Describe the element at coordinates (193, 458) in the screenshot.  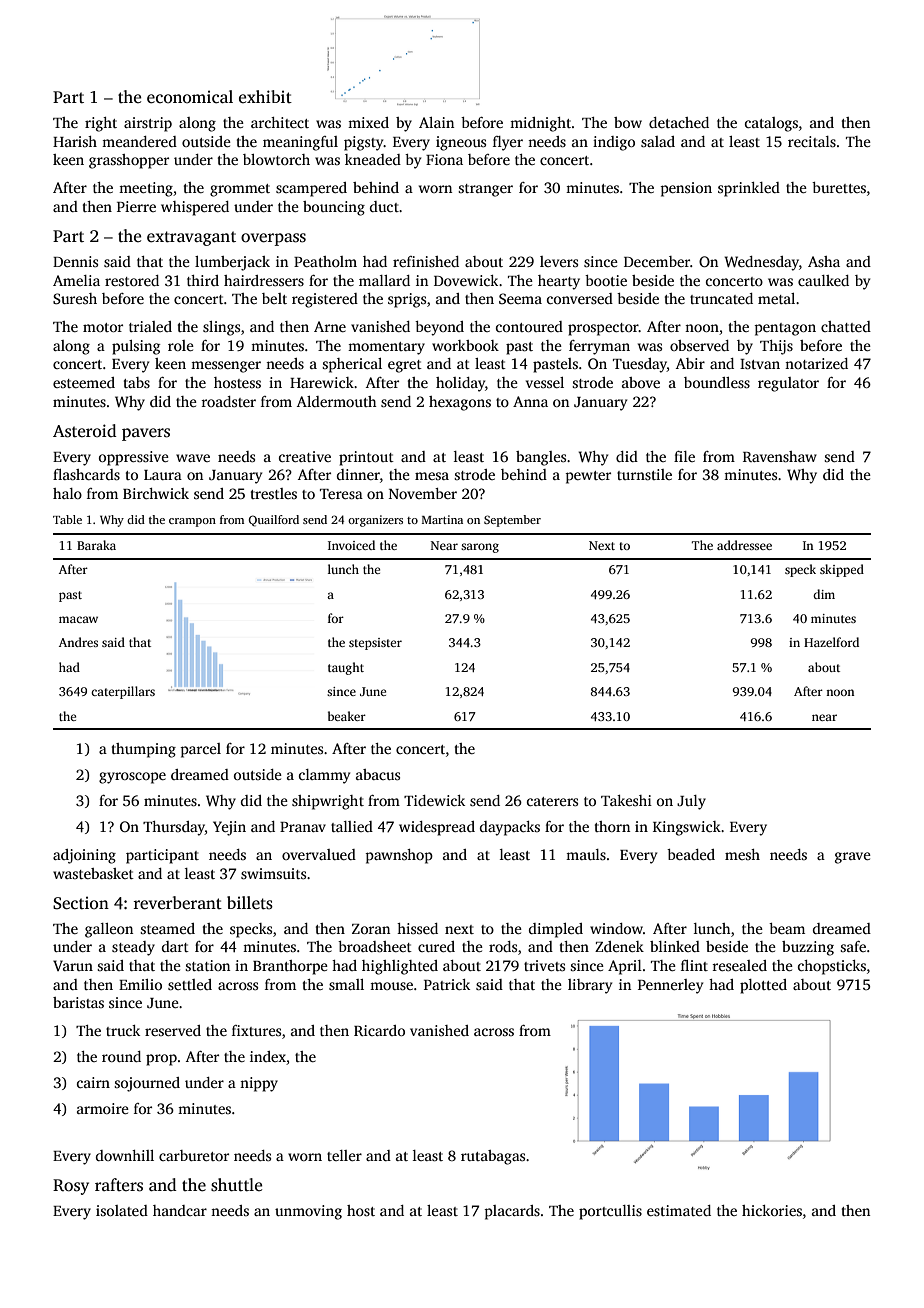
I see `wave` at that location.
